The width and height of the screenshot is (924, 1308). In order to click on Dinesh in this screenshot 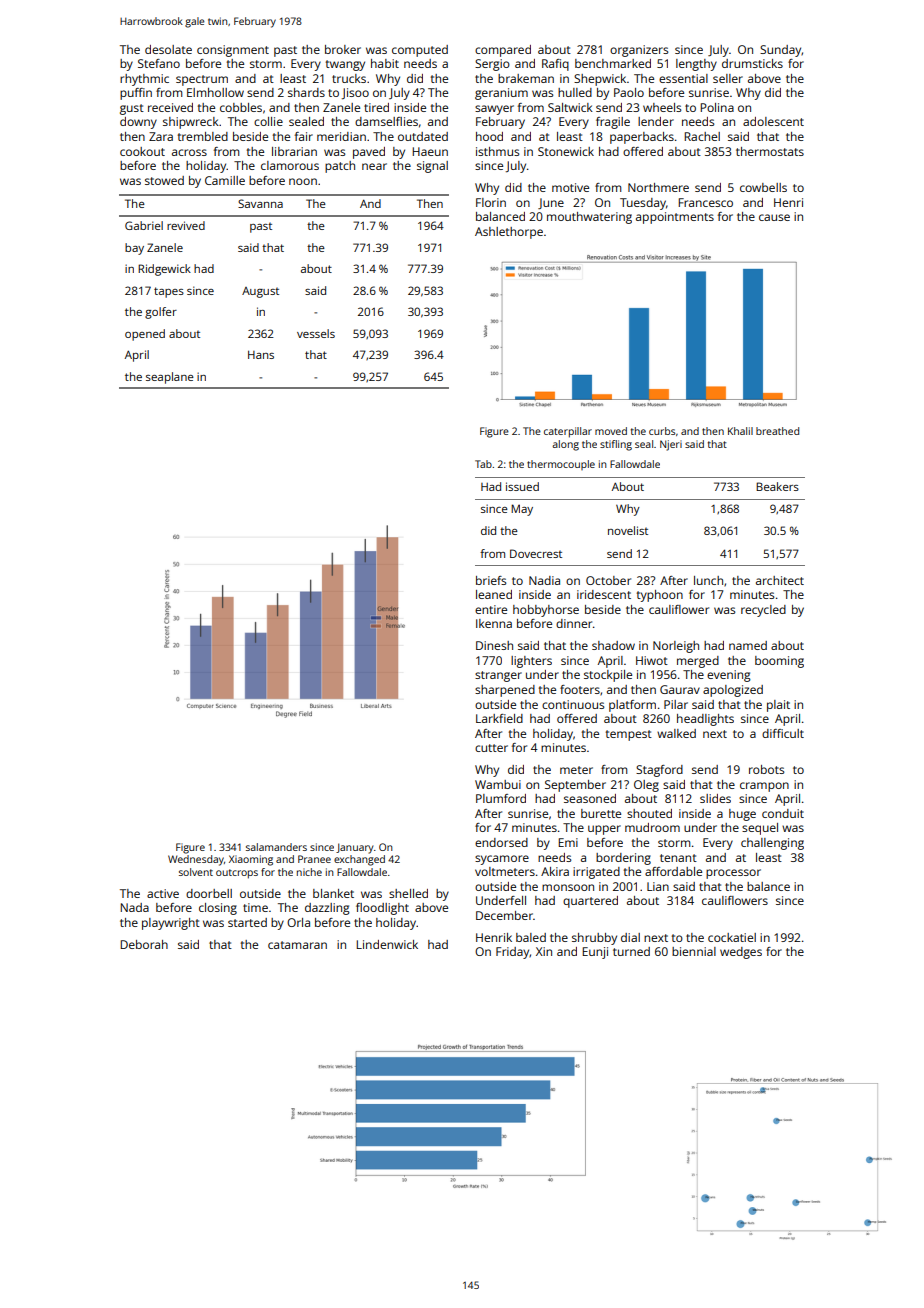, I will do `click(494, 645)`.
